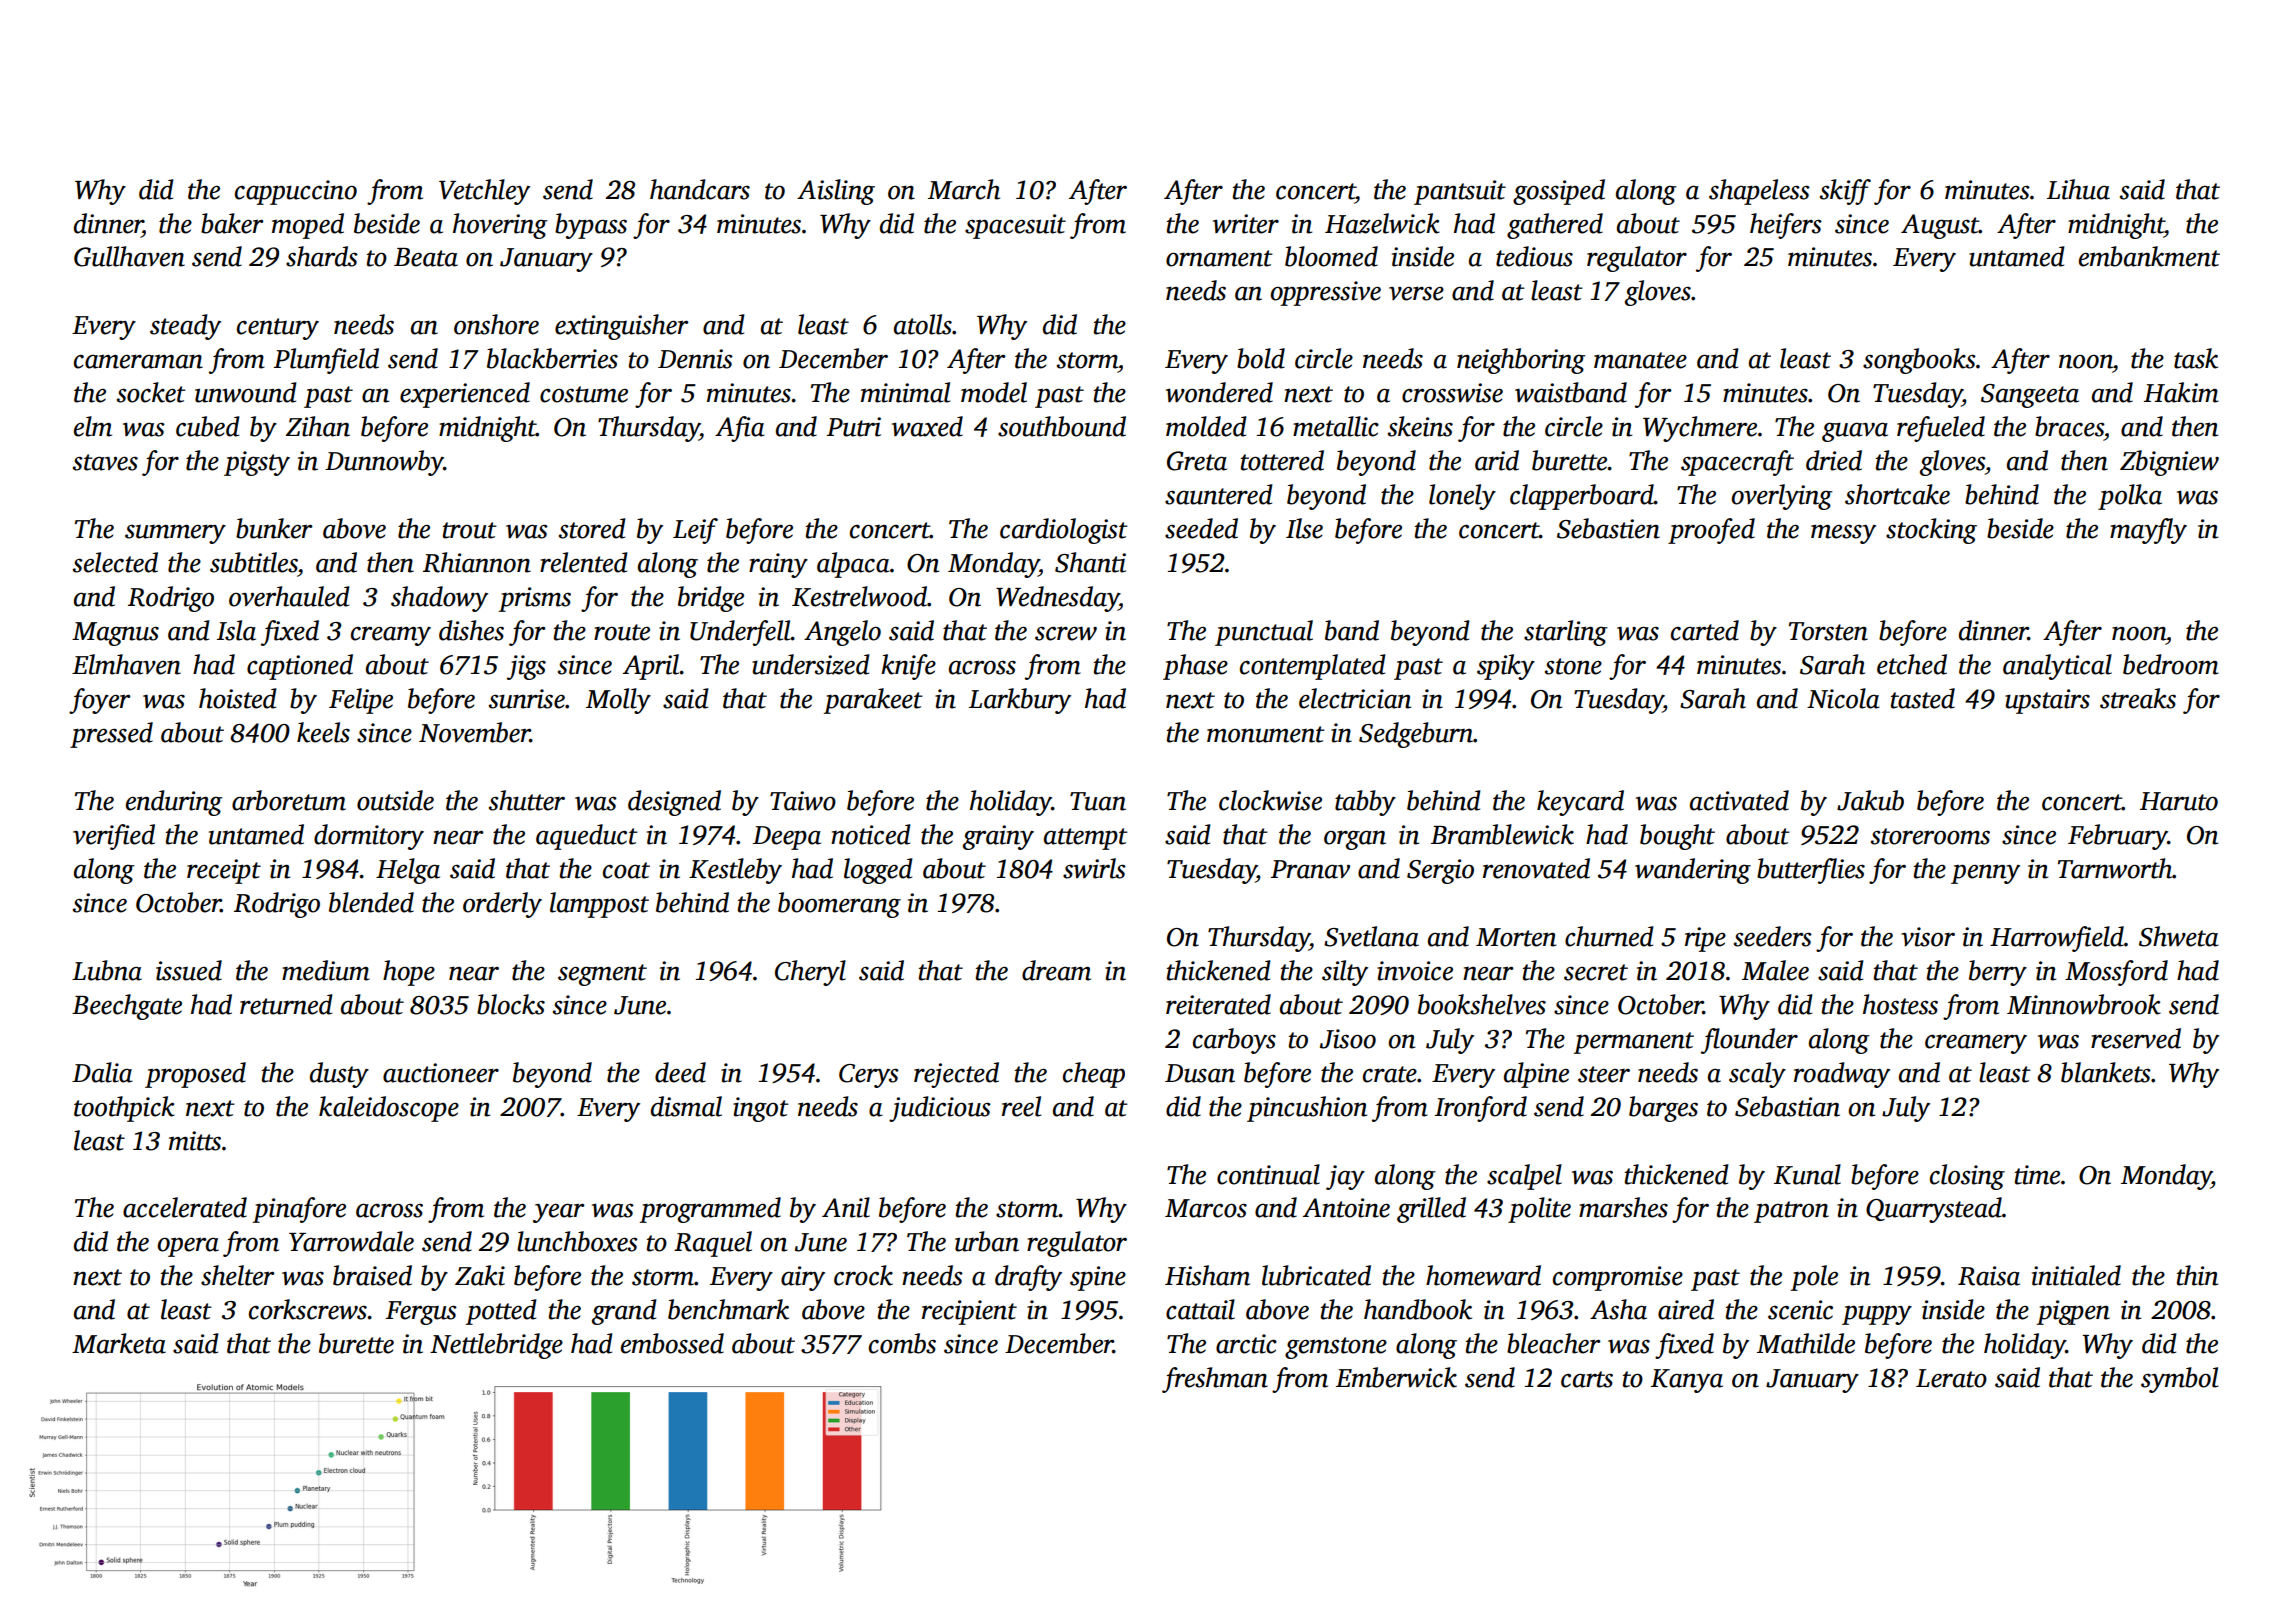 Image resolution: width=2292 pixels, height=1620 pixels. I want to click on blankets, so click(2106, 1072).
